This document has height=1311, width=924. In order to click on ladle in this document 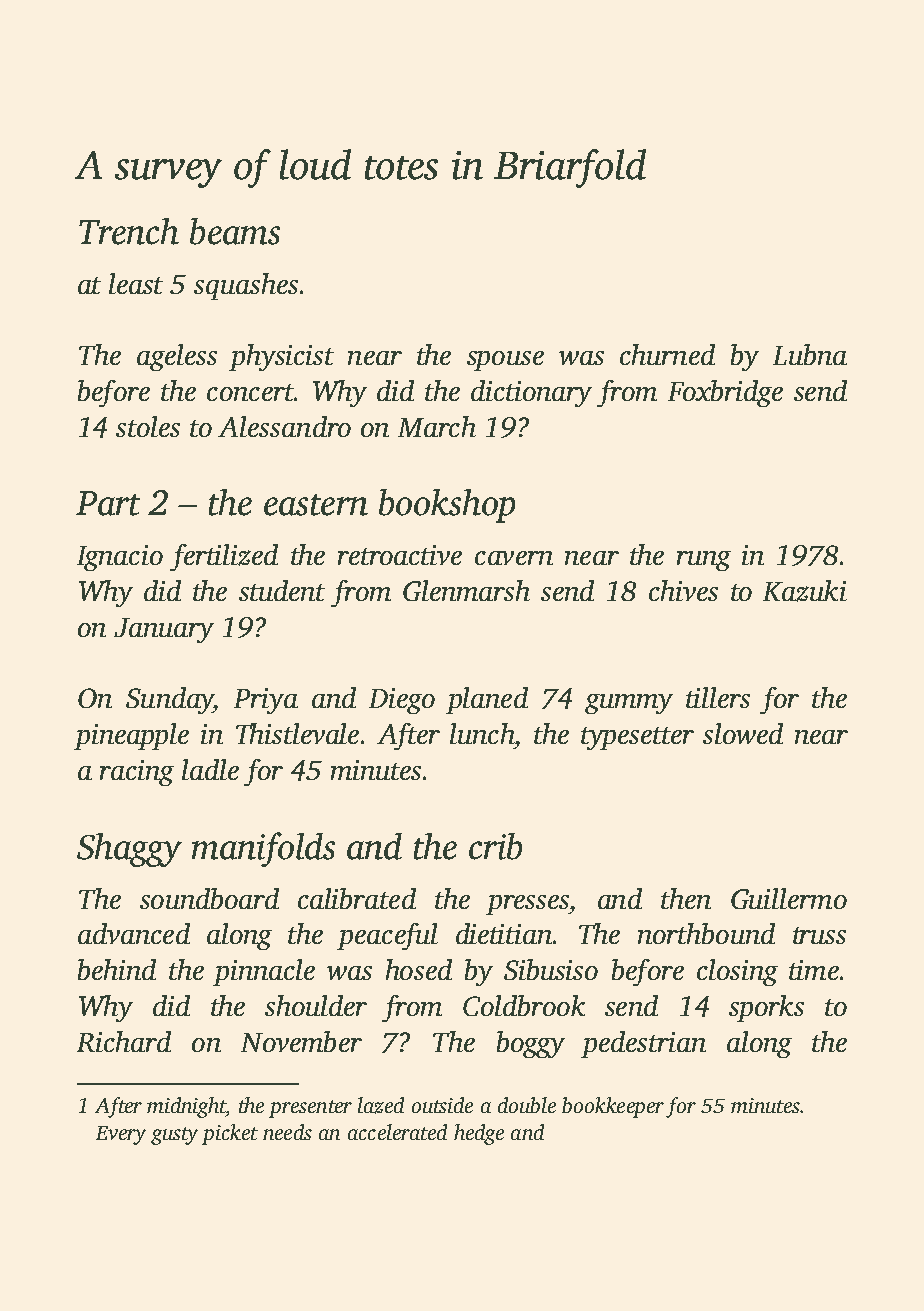, I will do `click(210, 769)`.
